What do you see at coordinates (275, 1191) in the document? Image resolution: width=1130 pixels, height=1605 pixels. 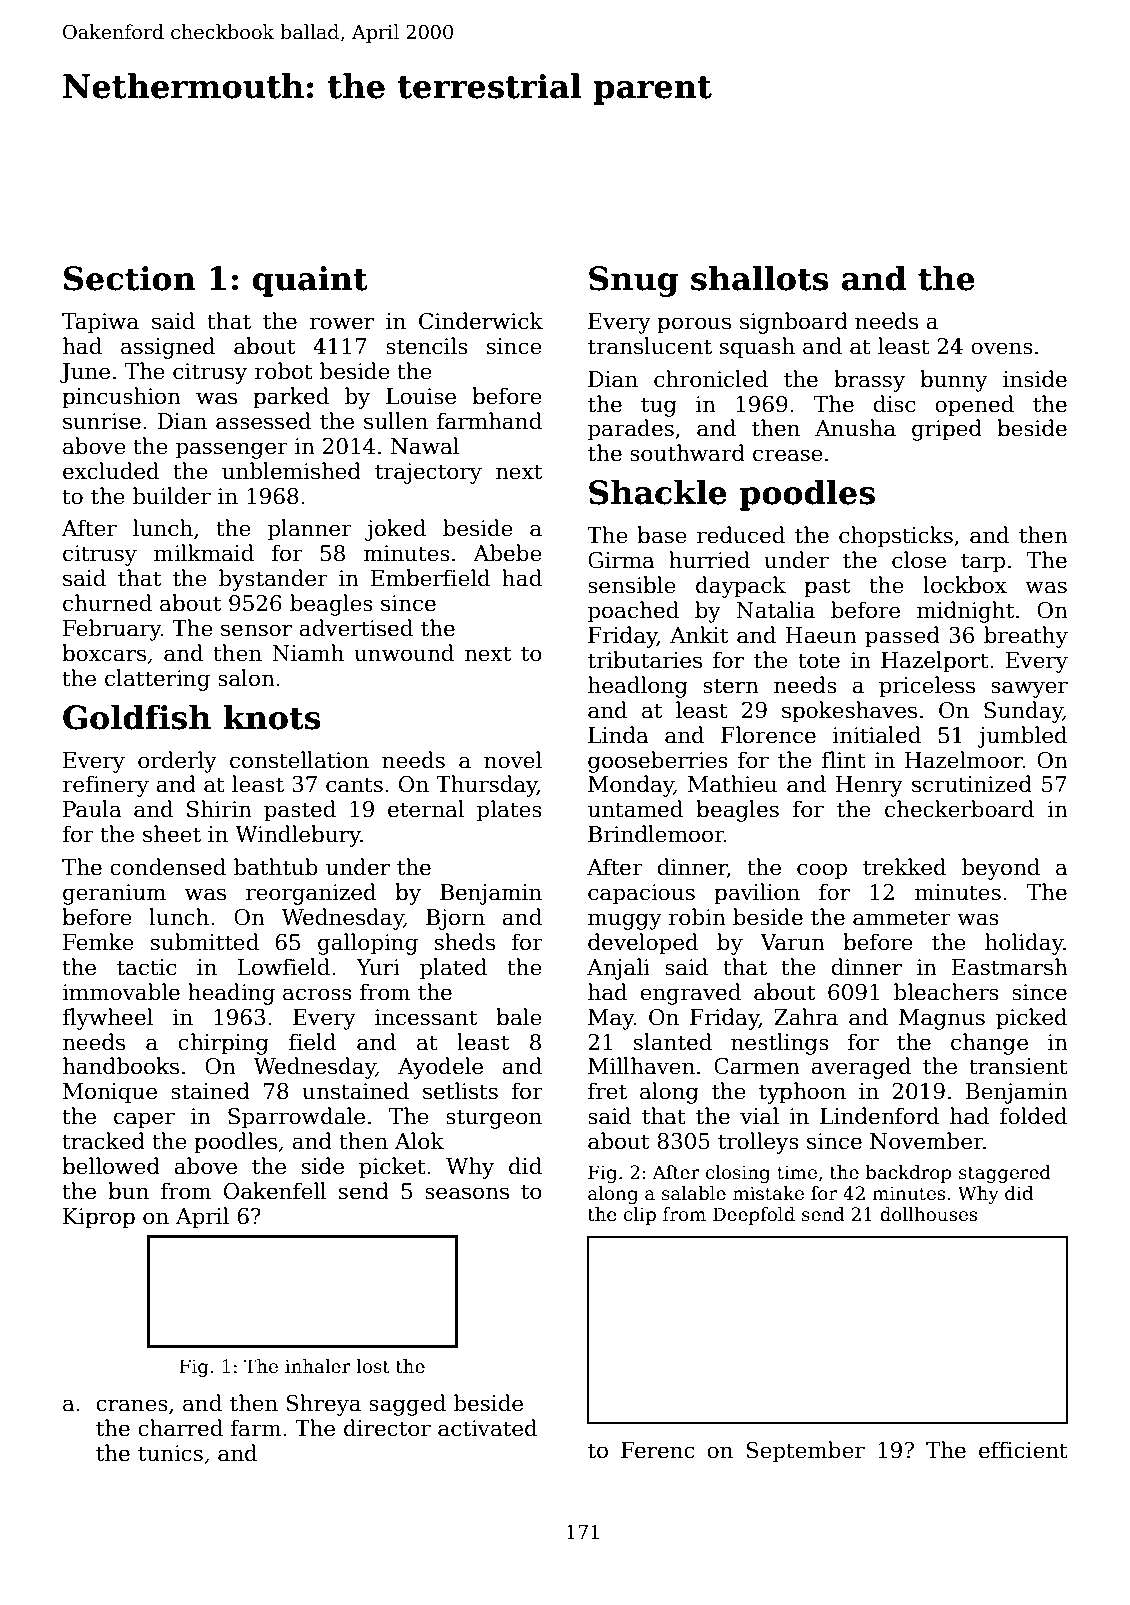 I see `Oakenfell` at bounding box center [275, 1191].
